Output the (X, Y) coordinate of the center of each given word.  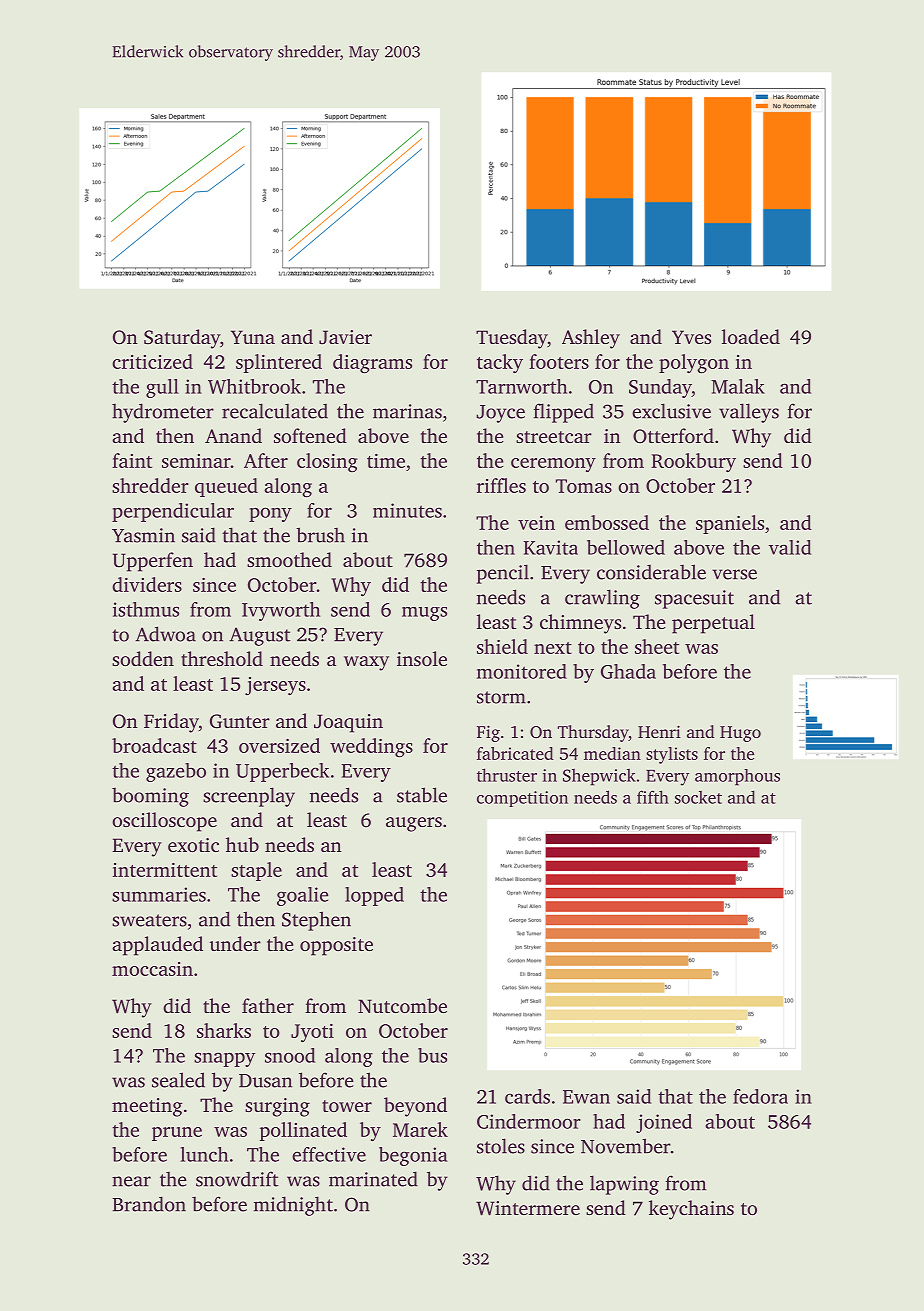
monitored (522, 671)
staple (256, 871)
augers (414, 824)
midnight (293, 1206)
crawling (602, 599)
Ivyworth (281, 611)
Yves (691, 337)
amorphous (737, 777)
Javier (345, 337)
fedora (760, 1096)
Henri (659, 731)
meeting (147, 1107)
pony (270, 514)
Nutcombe (402, 1005)
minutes (407, 510)
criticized (152, 361)
